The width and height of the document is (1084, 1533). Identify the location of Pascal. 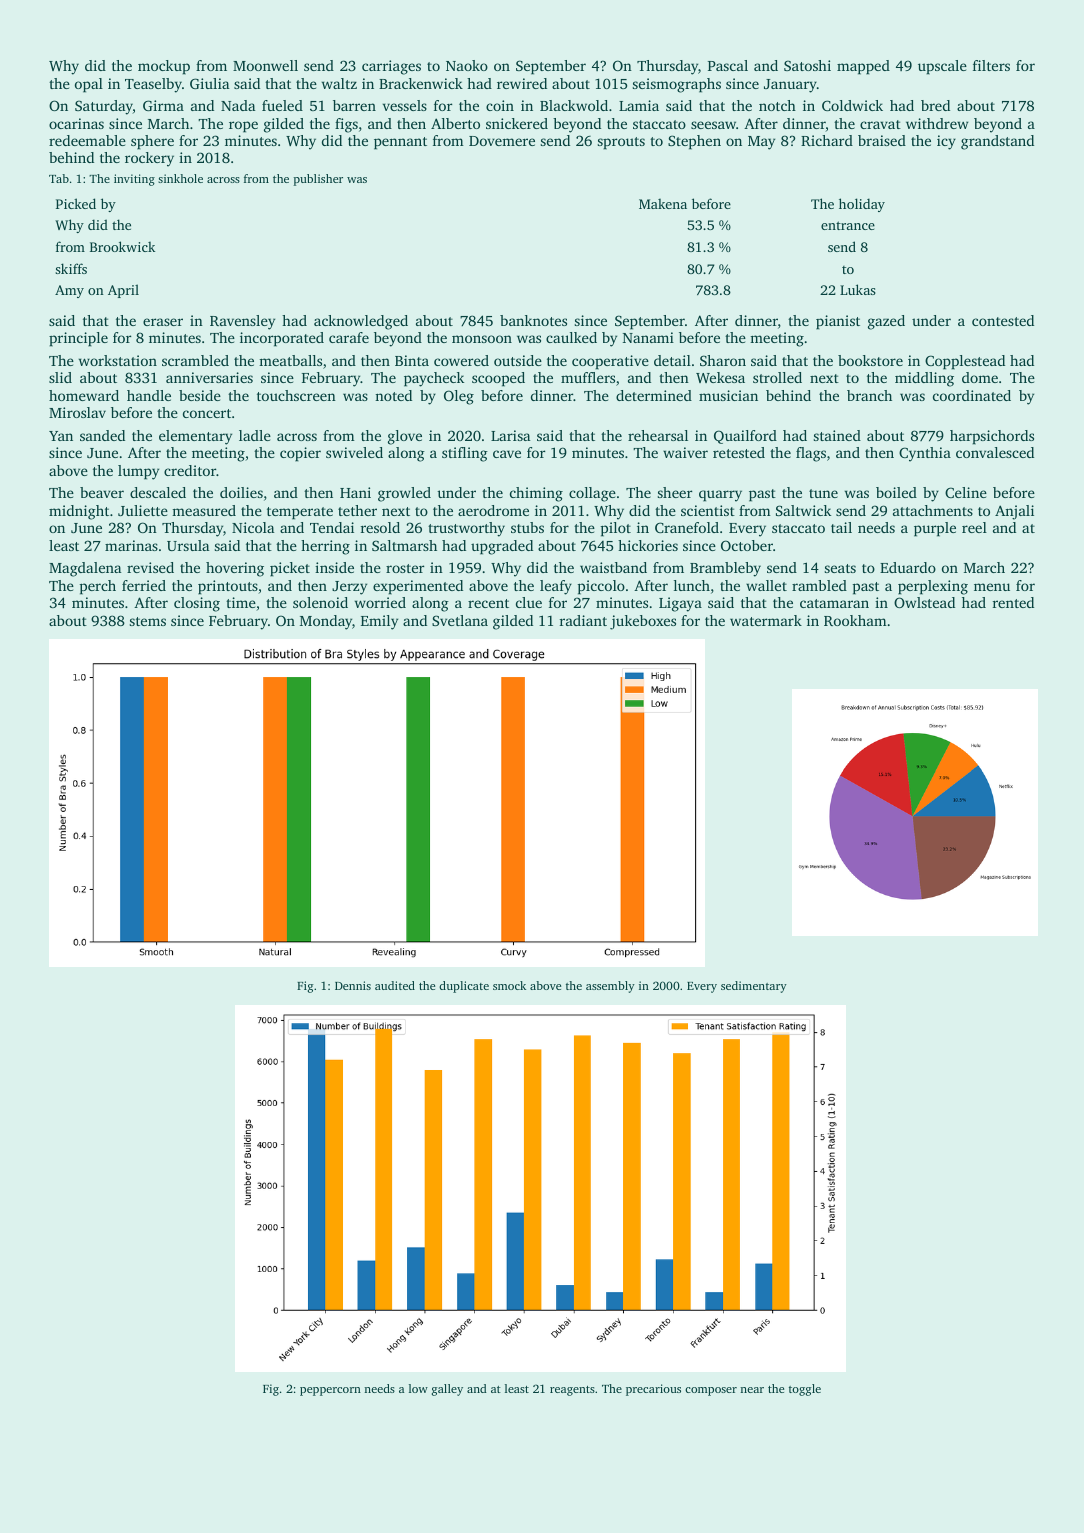
(728, 65).
